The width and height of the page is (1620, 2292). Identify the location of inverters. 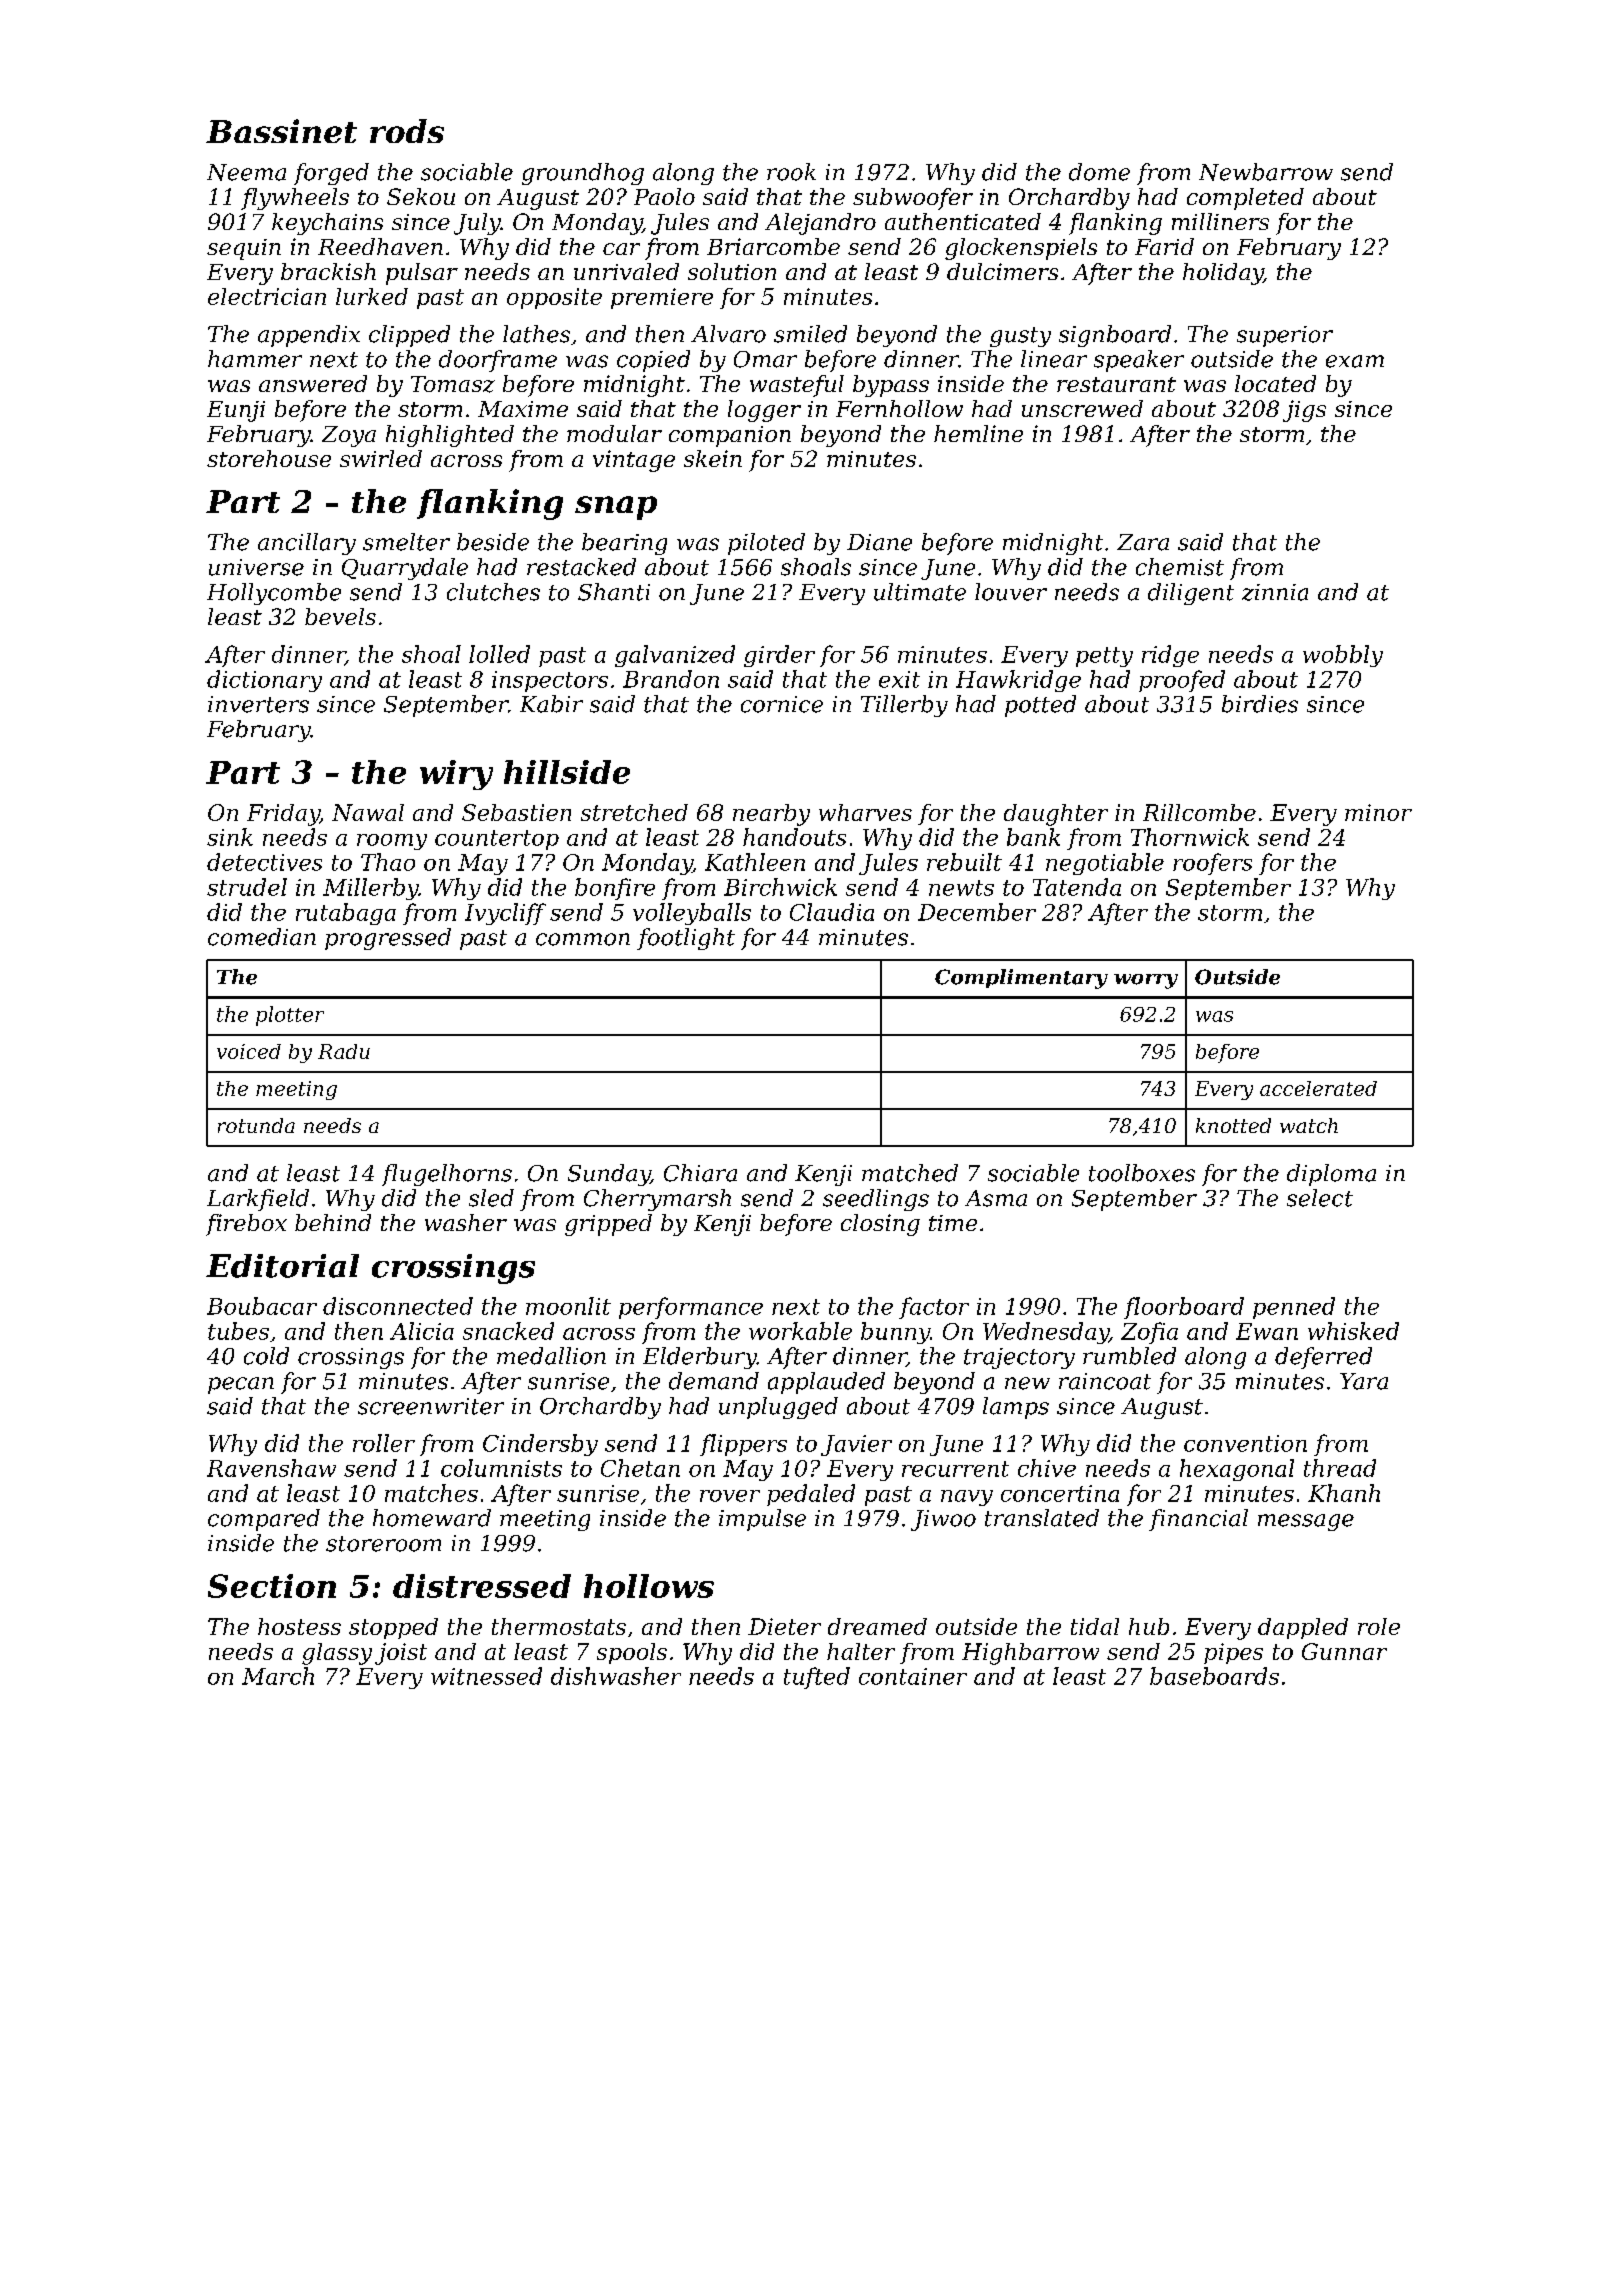
(258, 704).
